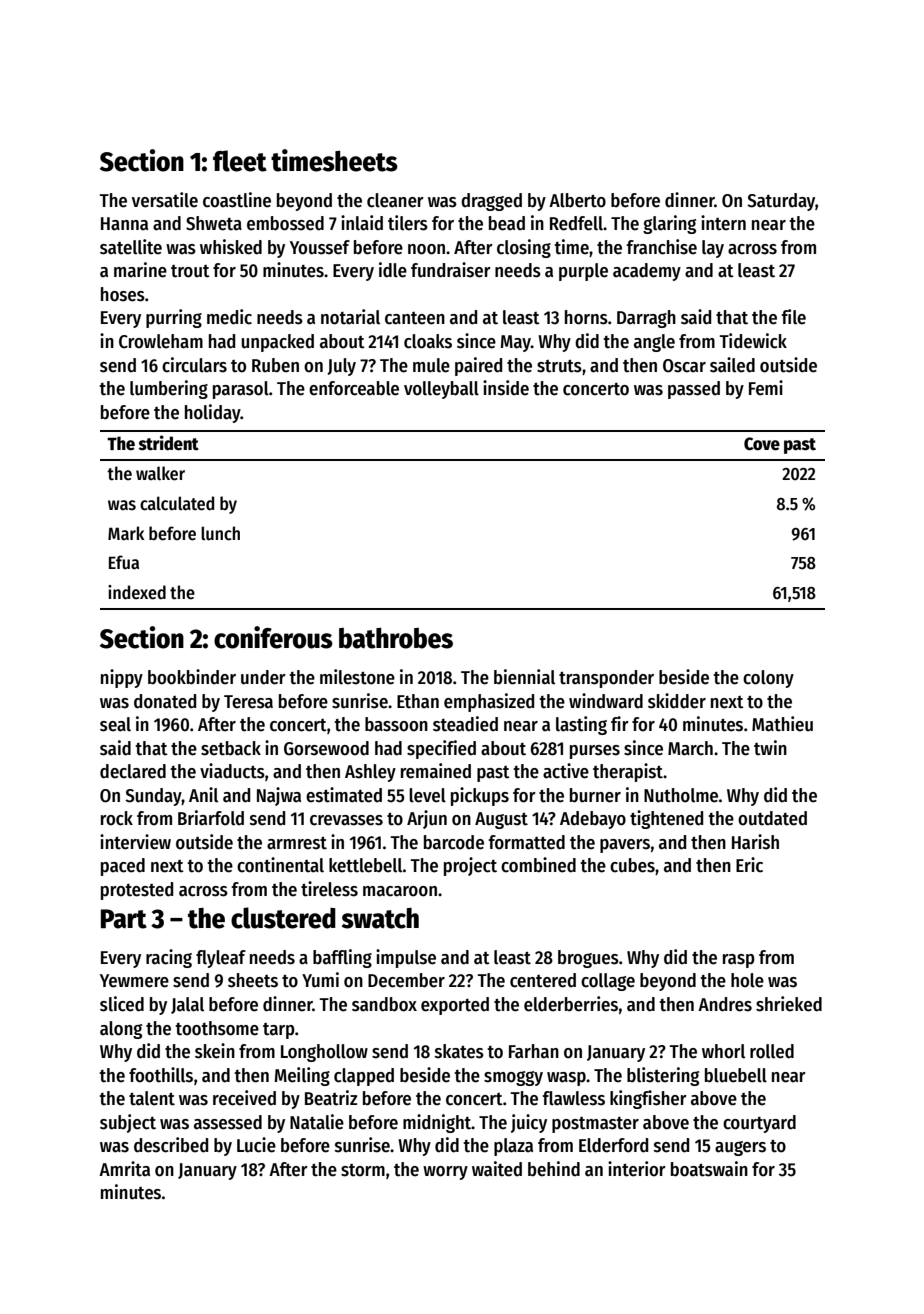 This image has height=1314, width=924. I want to click on inside, so click(506, 388).
